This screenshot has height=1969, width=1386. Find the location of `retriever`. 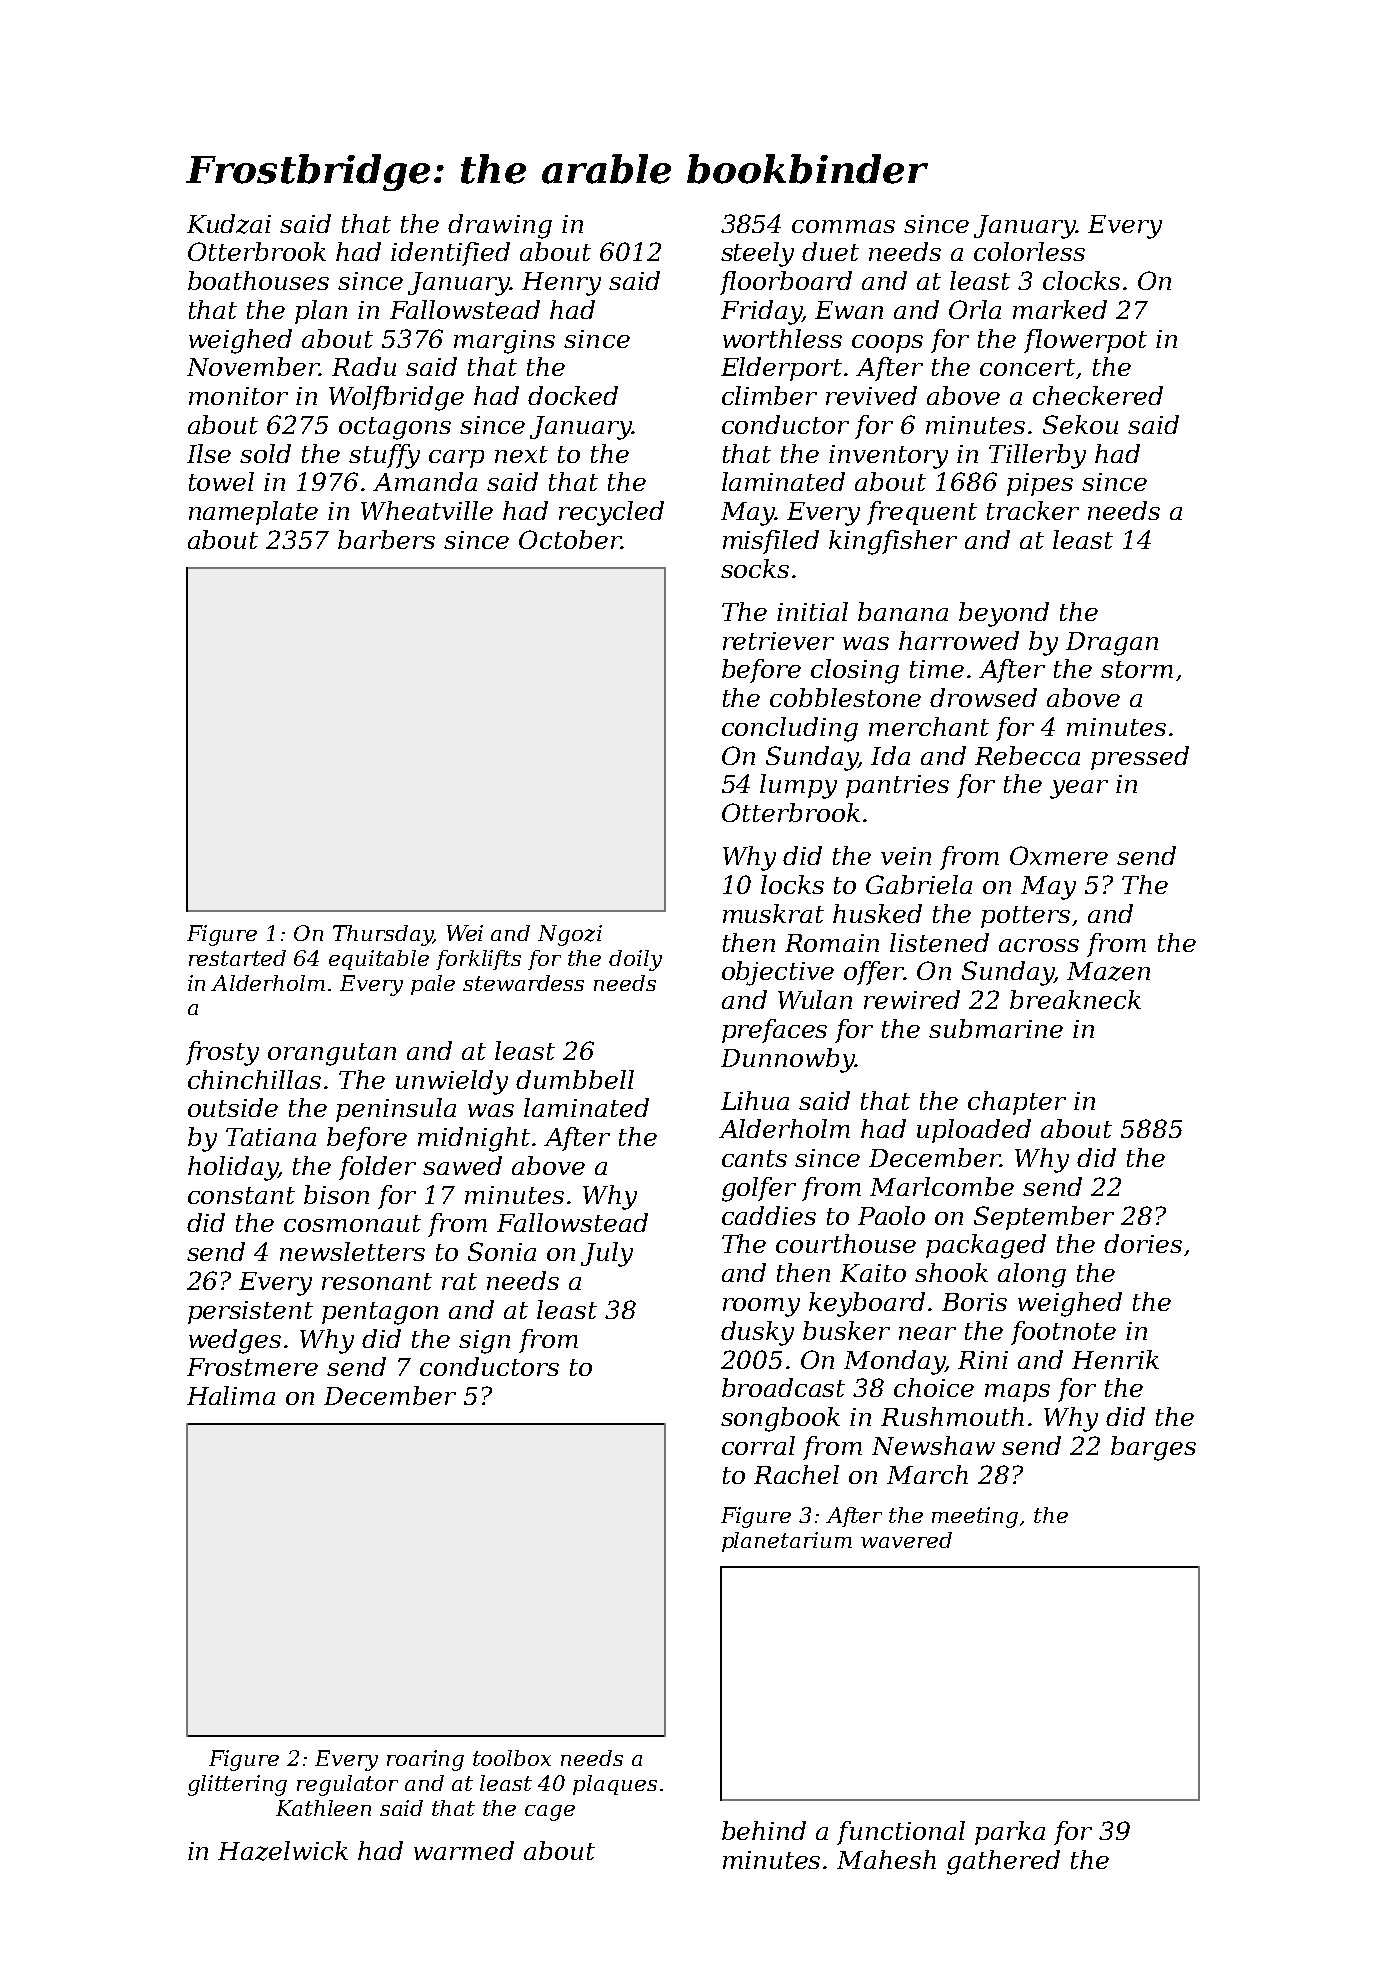

retriever is located at coordinates (778, 641).
